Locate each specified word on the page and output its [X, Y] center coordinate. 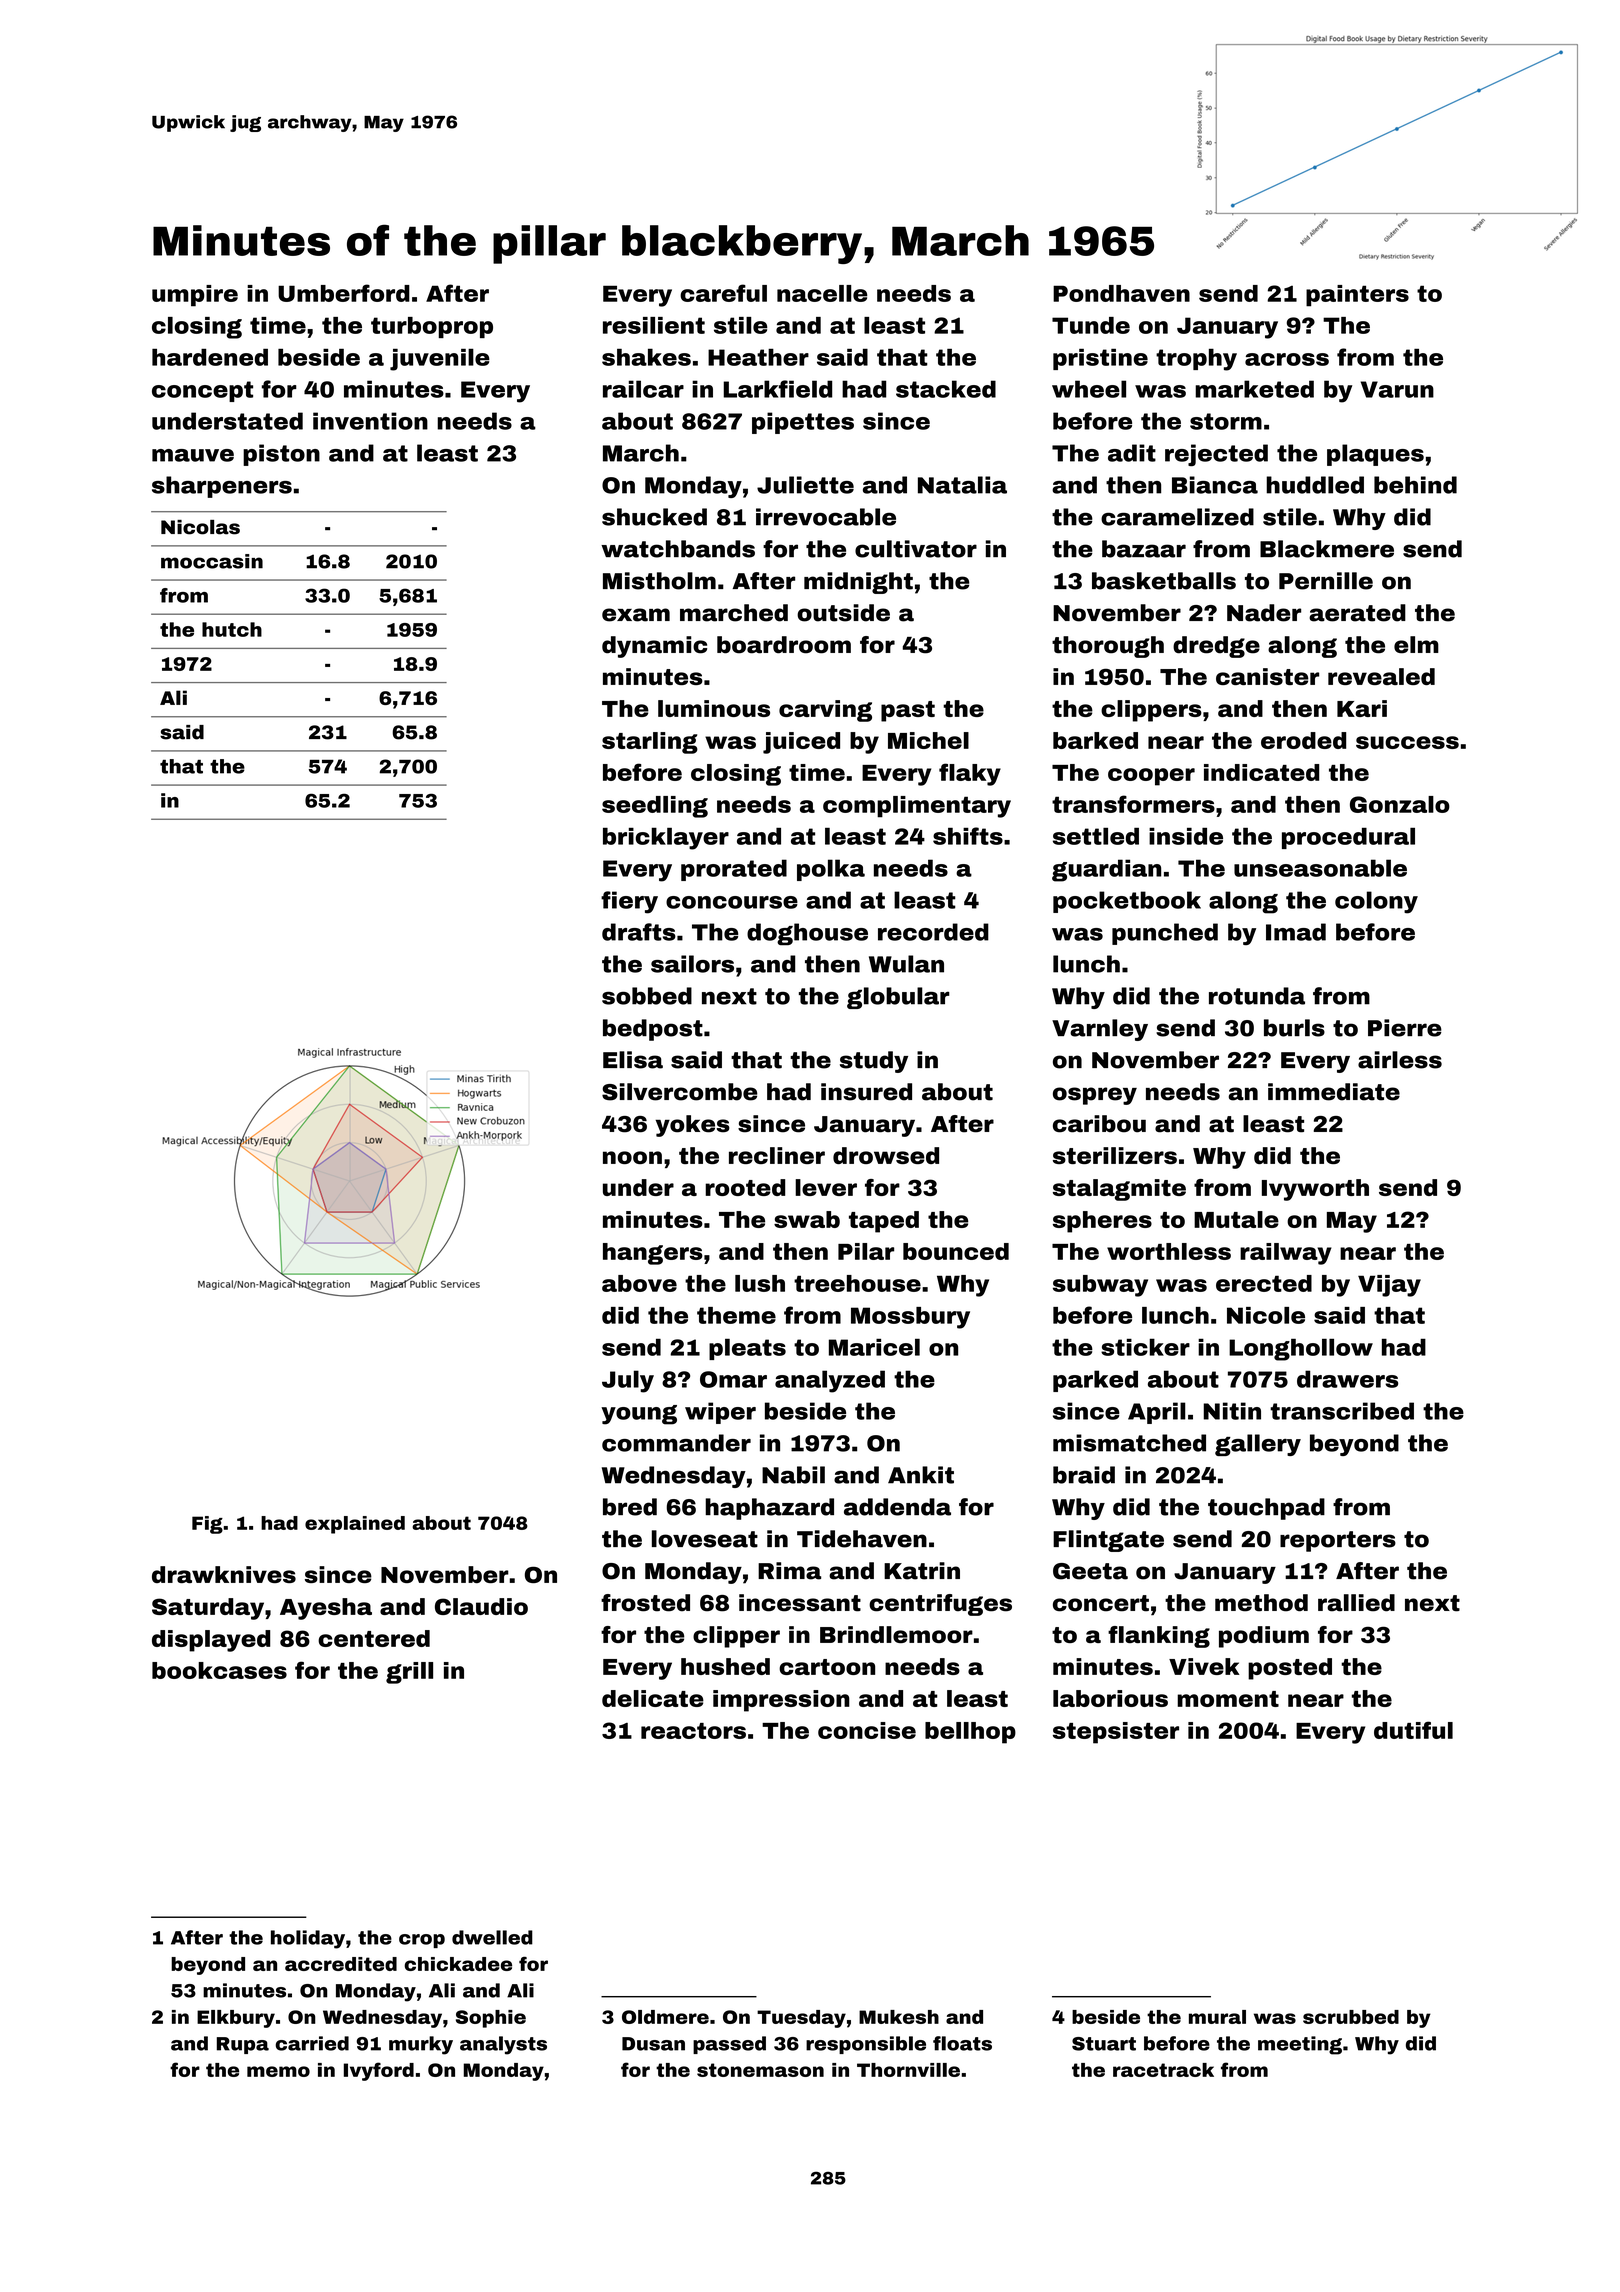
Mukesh [899, 2017]
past [908, 711]
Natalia [962, 485]
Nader [1264, 613]
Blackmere [1327, 549]
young [639, 1415]
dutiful [1413, 1730]
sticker [1145, 1347]
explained [355, 1525]
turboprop [432, 327]
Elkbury [236, 2019]
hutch [232, 629]
